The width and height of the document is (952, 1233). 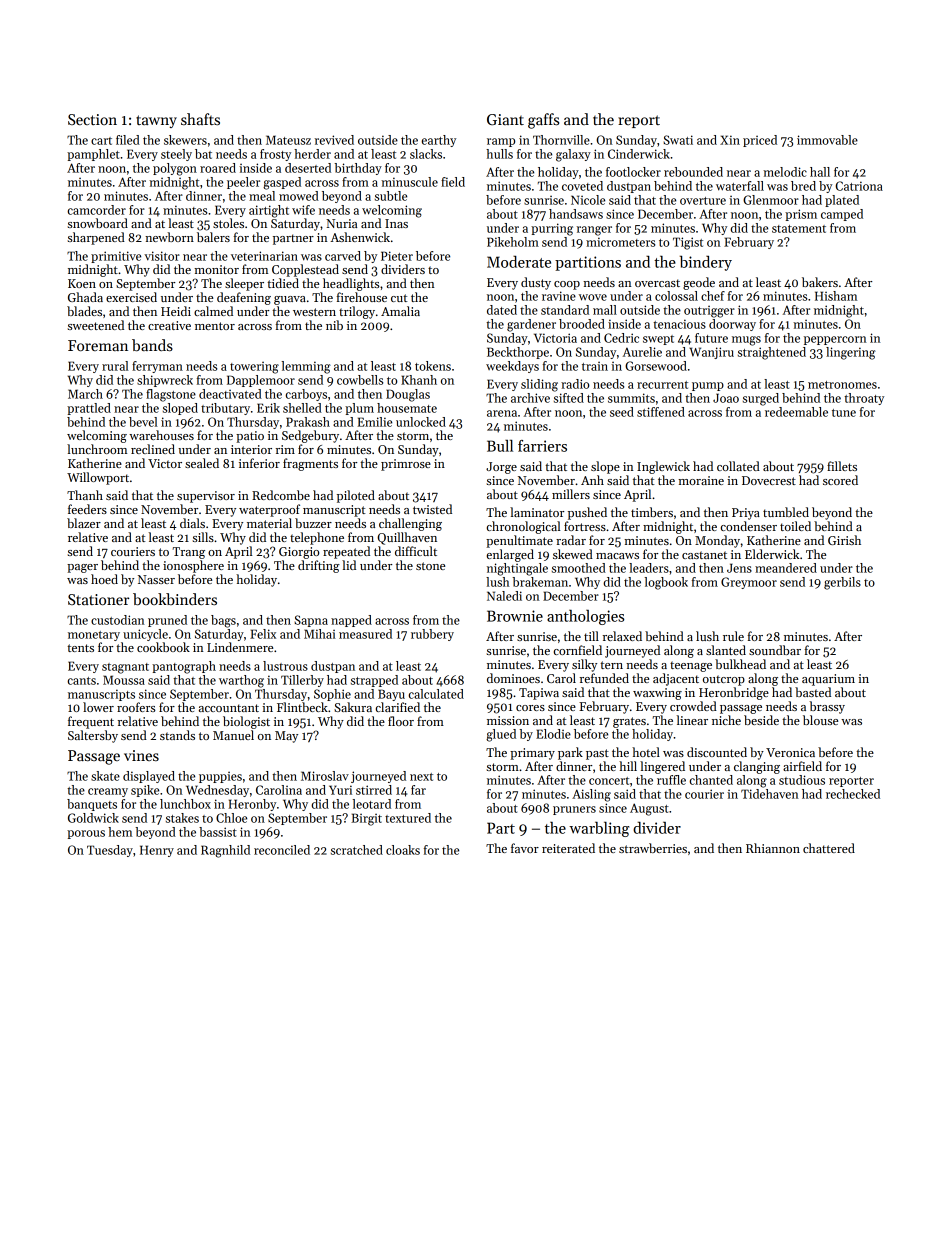 What do you see at coordinates (769, 480) in the document?
I see `Dovecrest` at bounding box center [769, 480].
